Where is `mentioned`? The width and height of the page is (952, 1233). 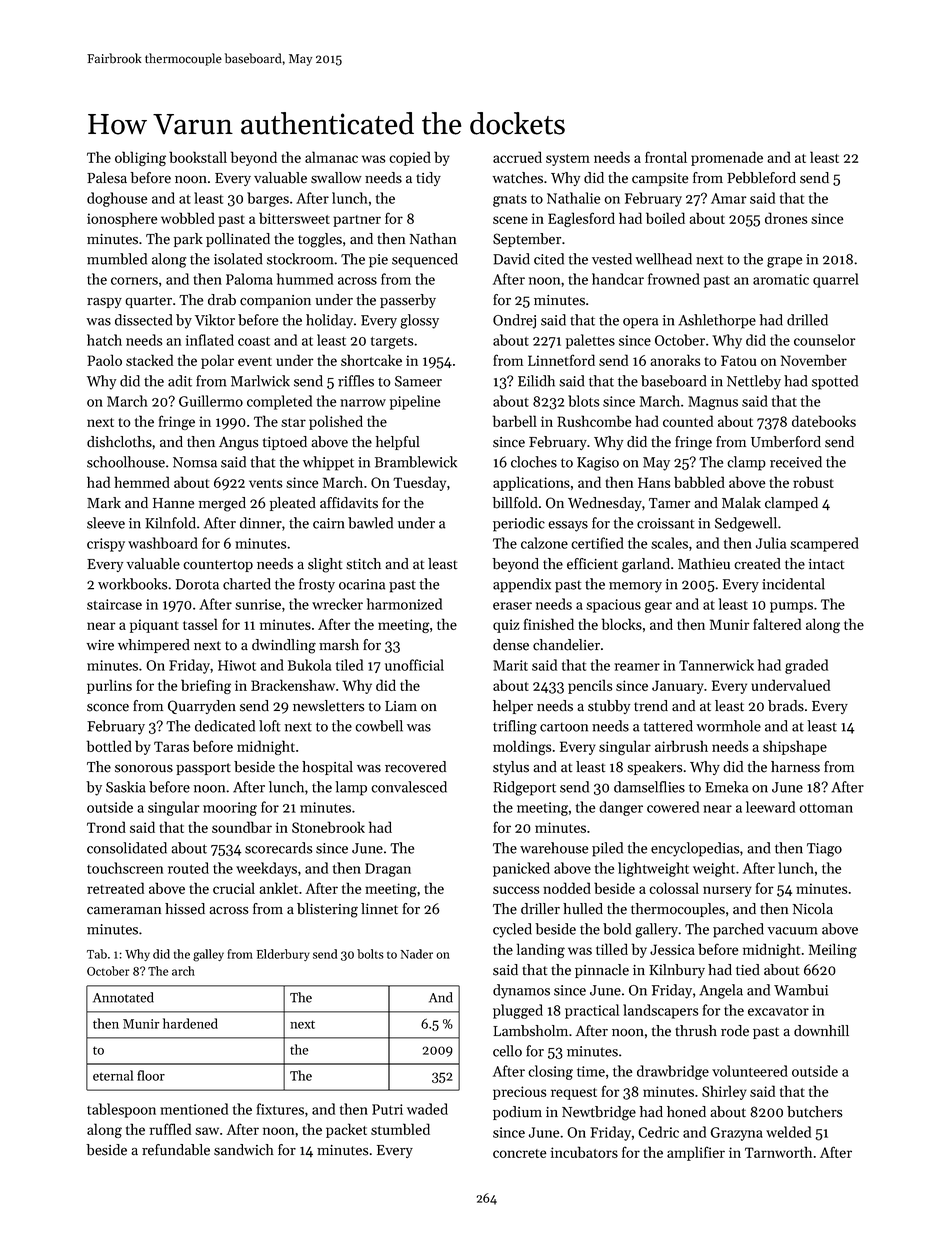
mentioned is located at coordinates (194, 1109).
